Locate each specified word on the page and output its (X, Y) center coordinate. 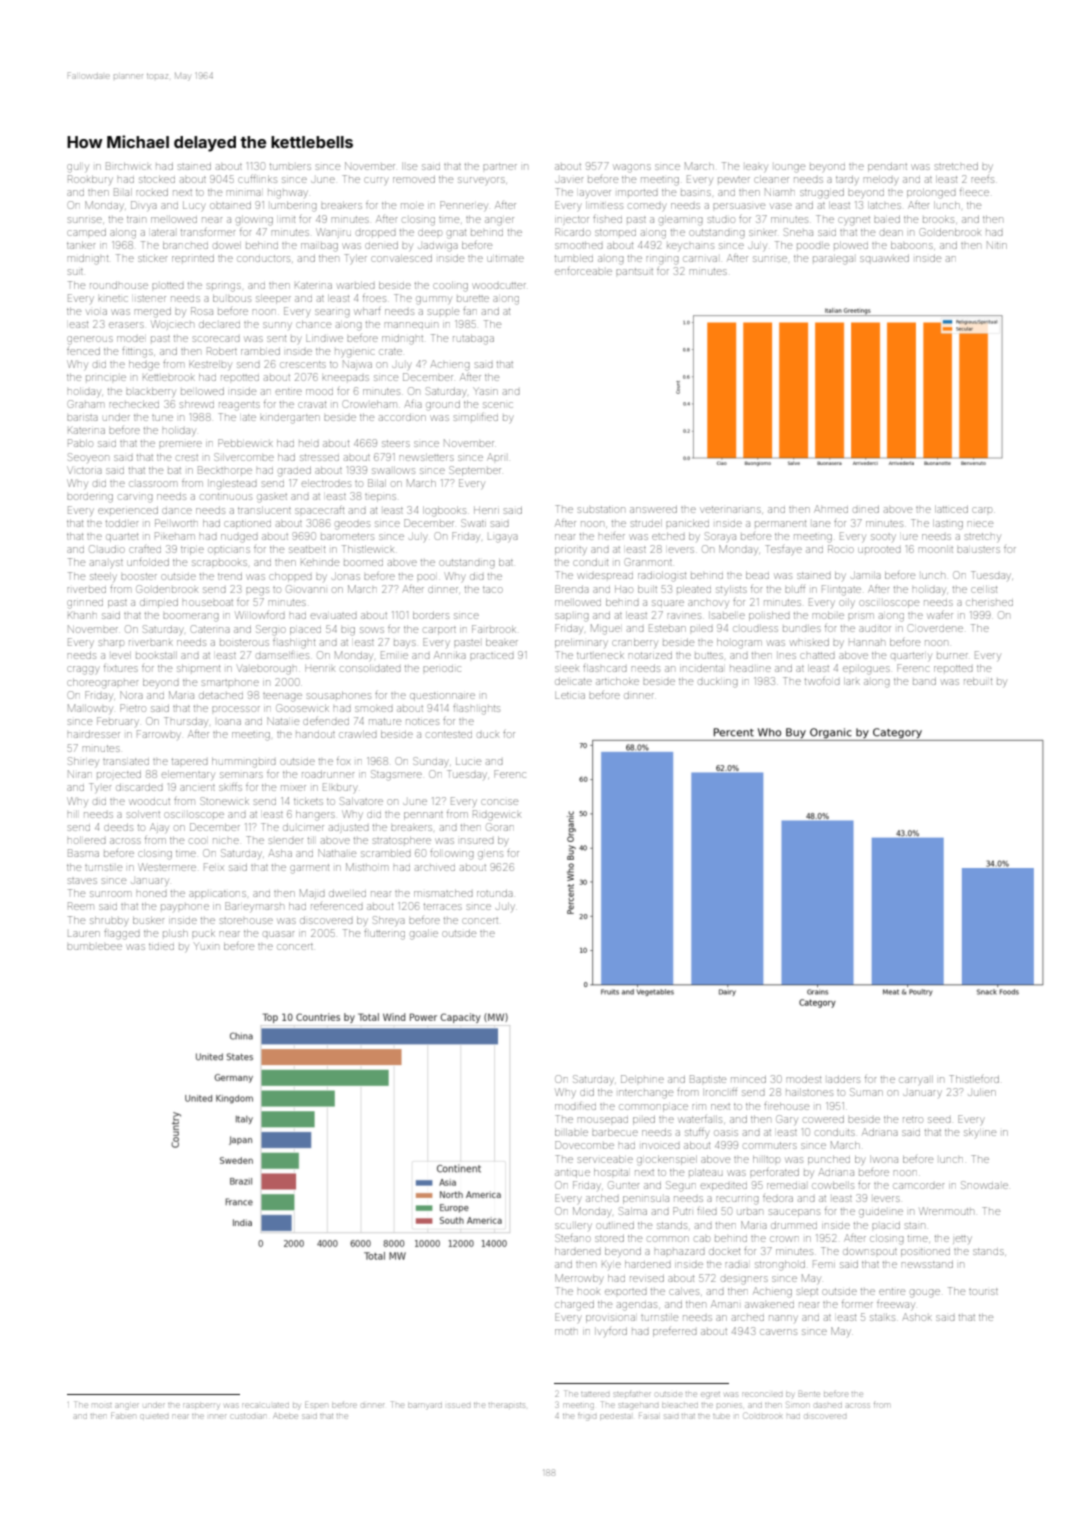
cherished (989, 602)
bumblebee (94, 947)
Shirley (83, 762)
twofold (822, 682)
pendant (887, 167)
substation (601, 510)
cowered (824, 1119)
